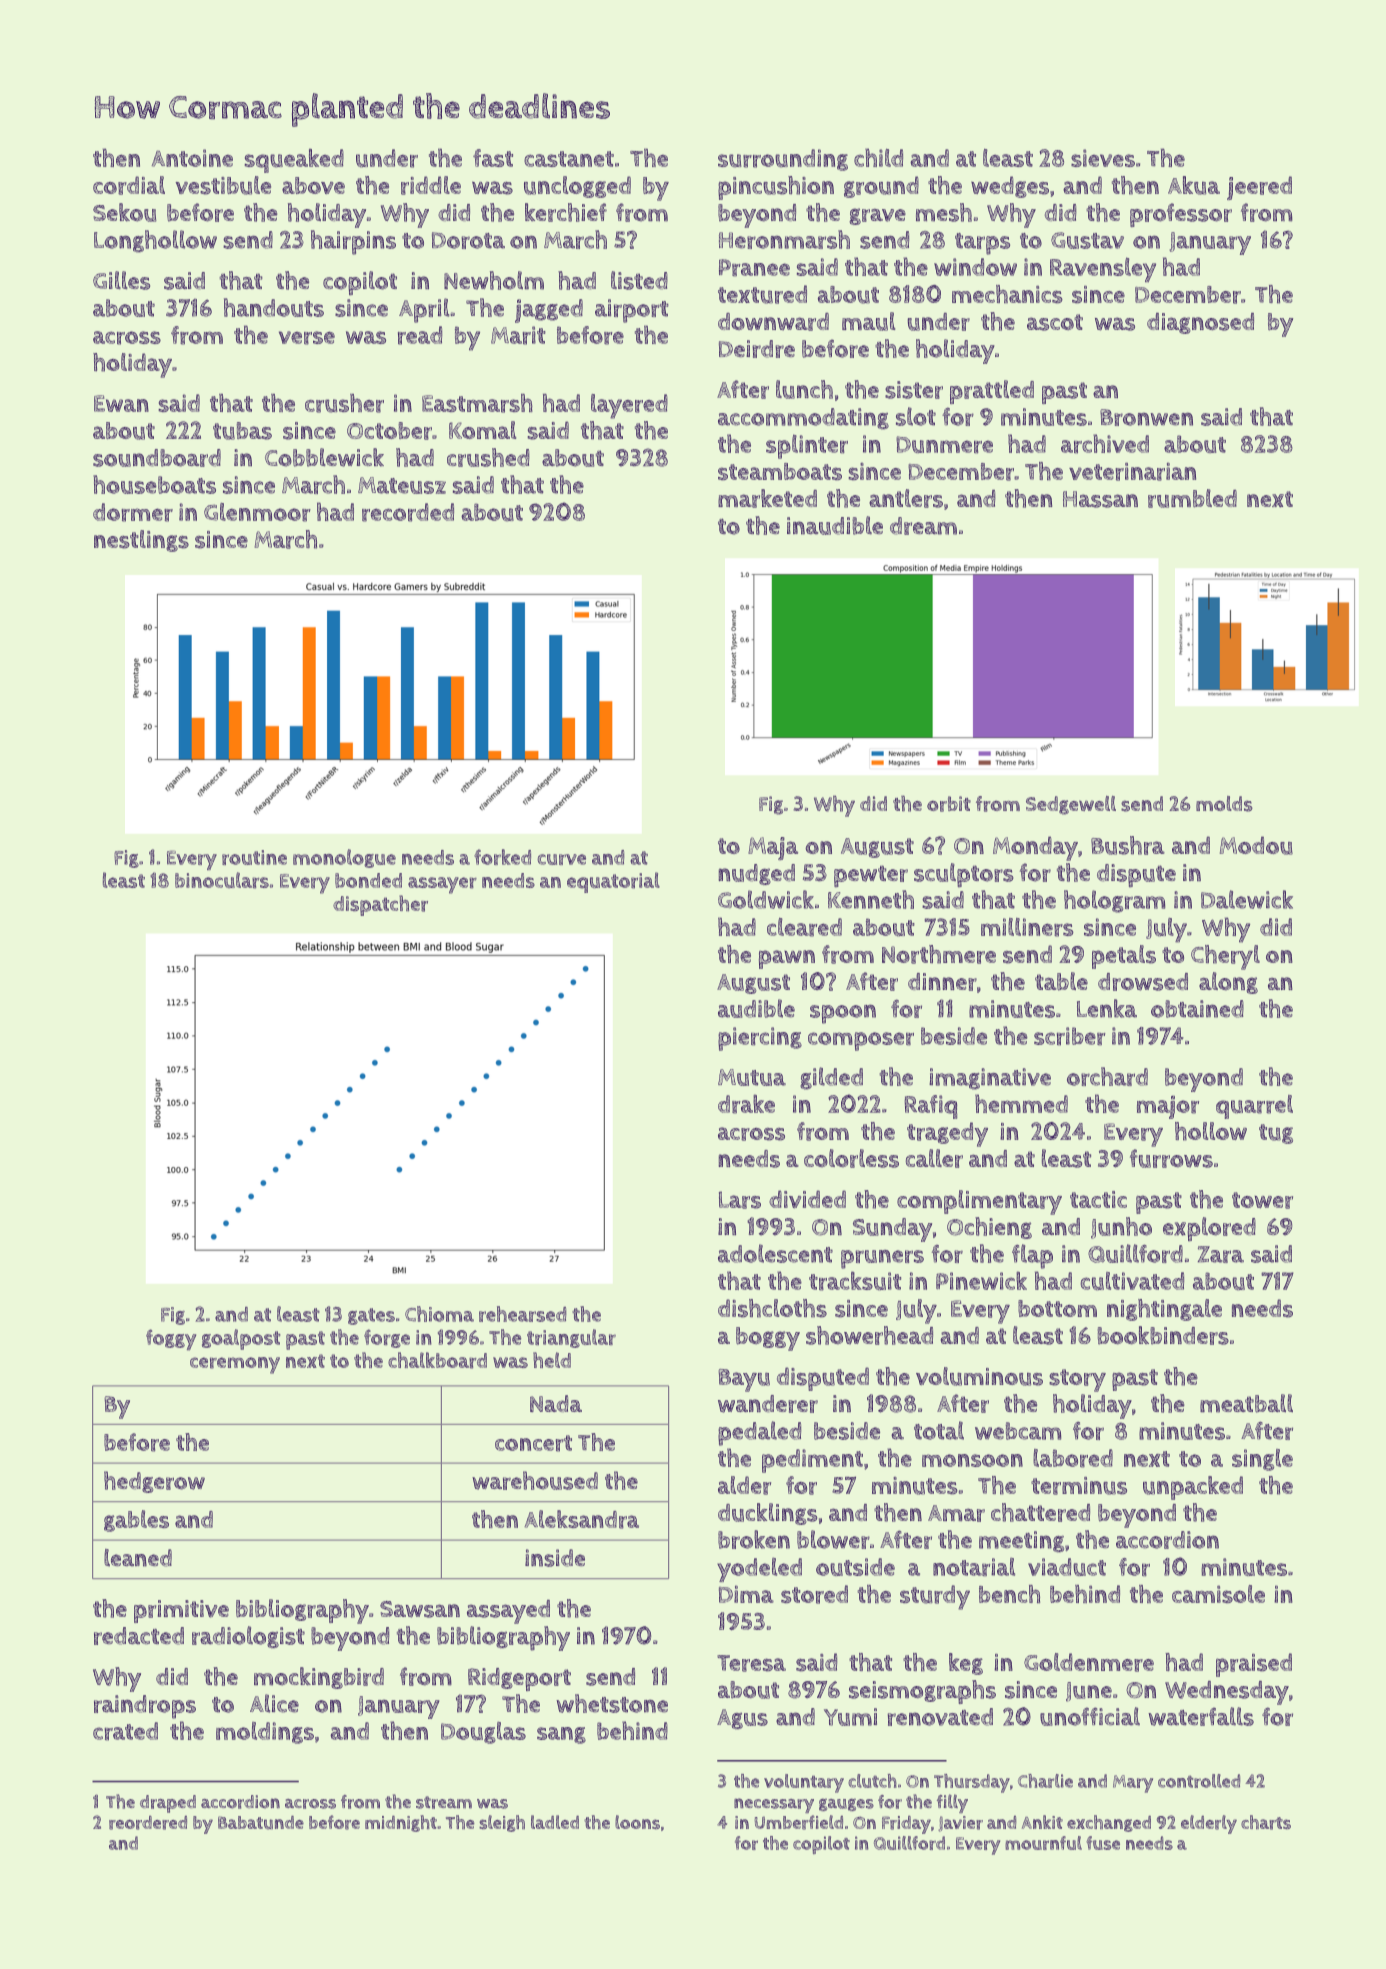 This page has height=1969, width=1386. Describe the element at coordinates (192, 158) in the page. I see `Antoine` at that location.
